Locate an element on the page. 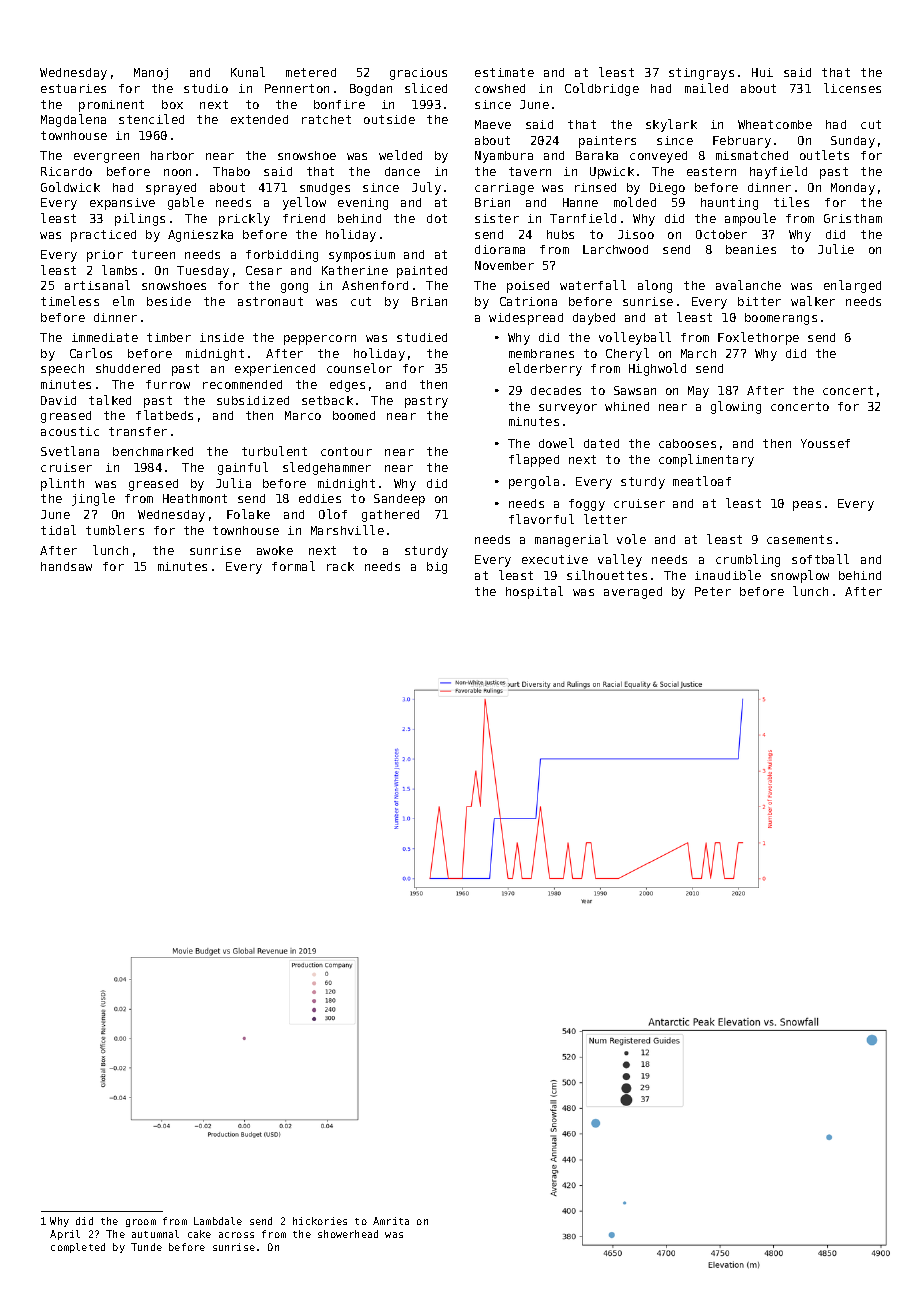  shuddered is located at coordinates (128, 368).
